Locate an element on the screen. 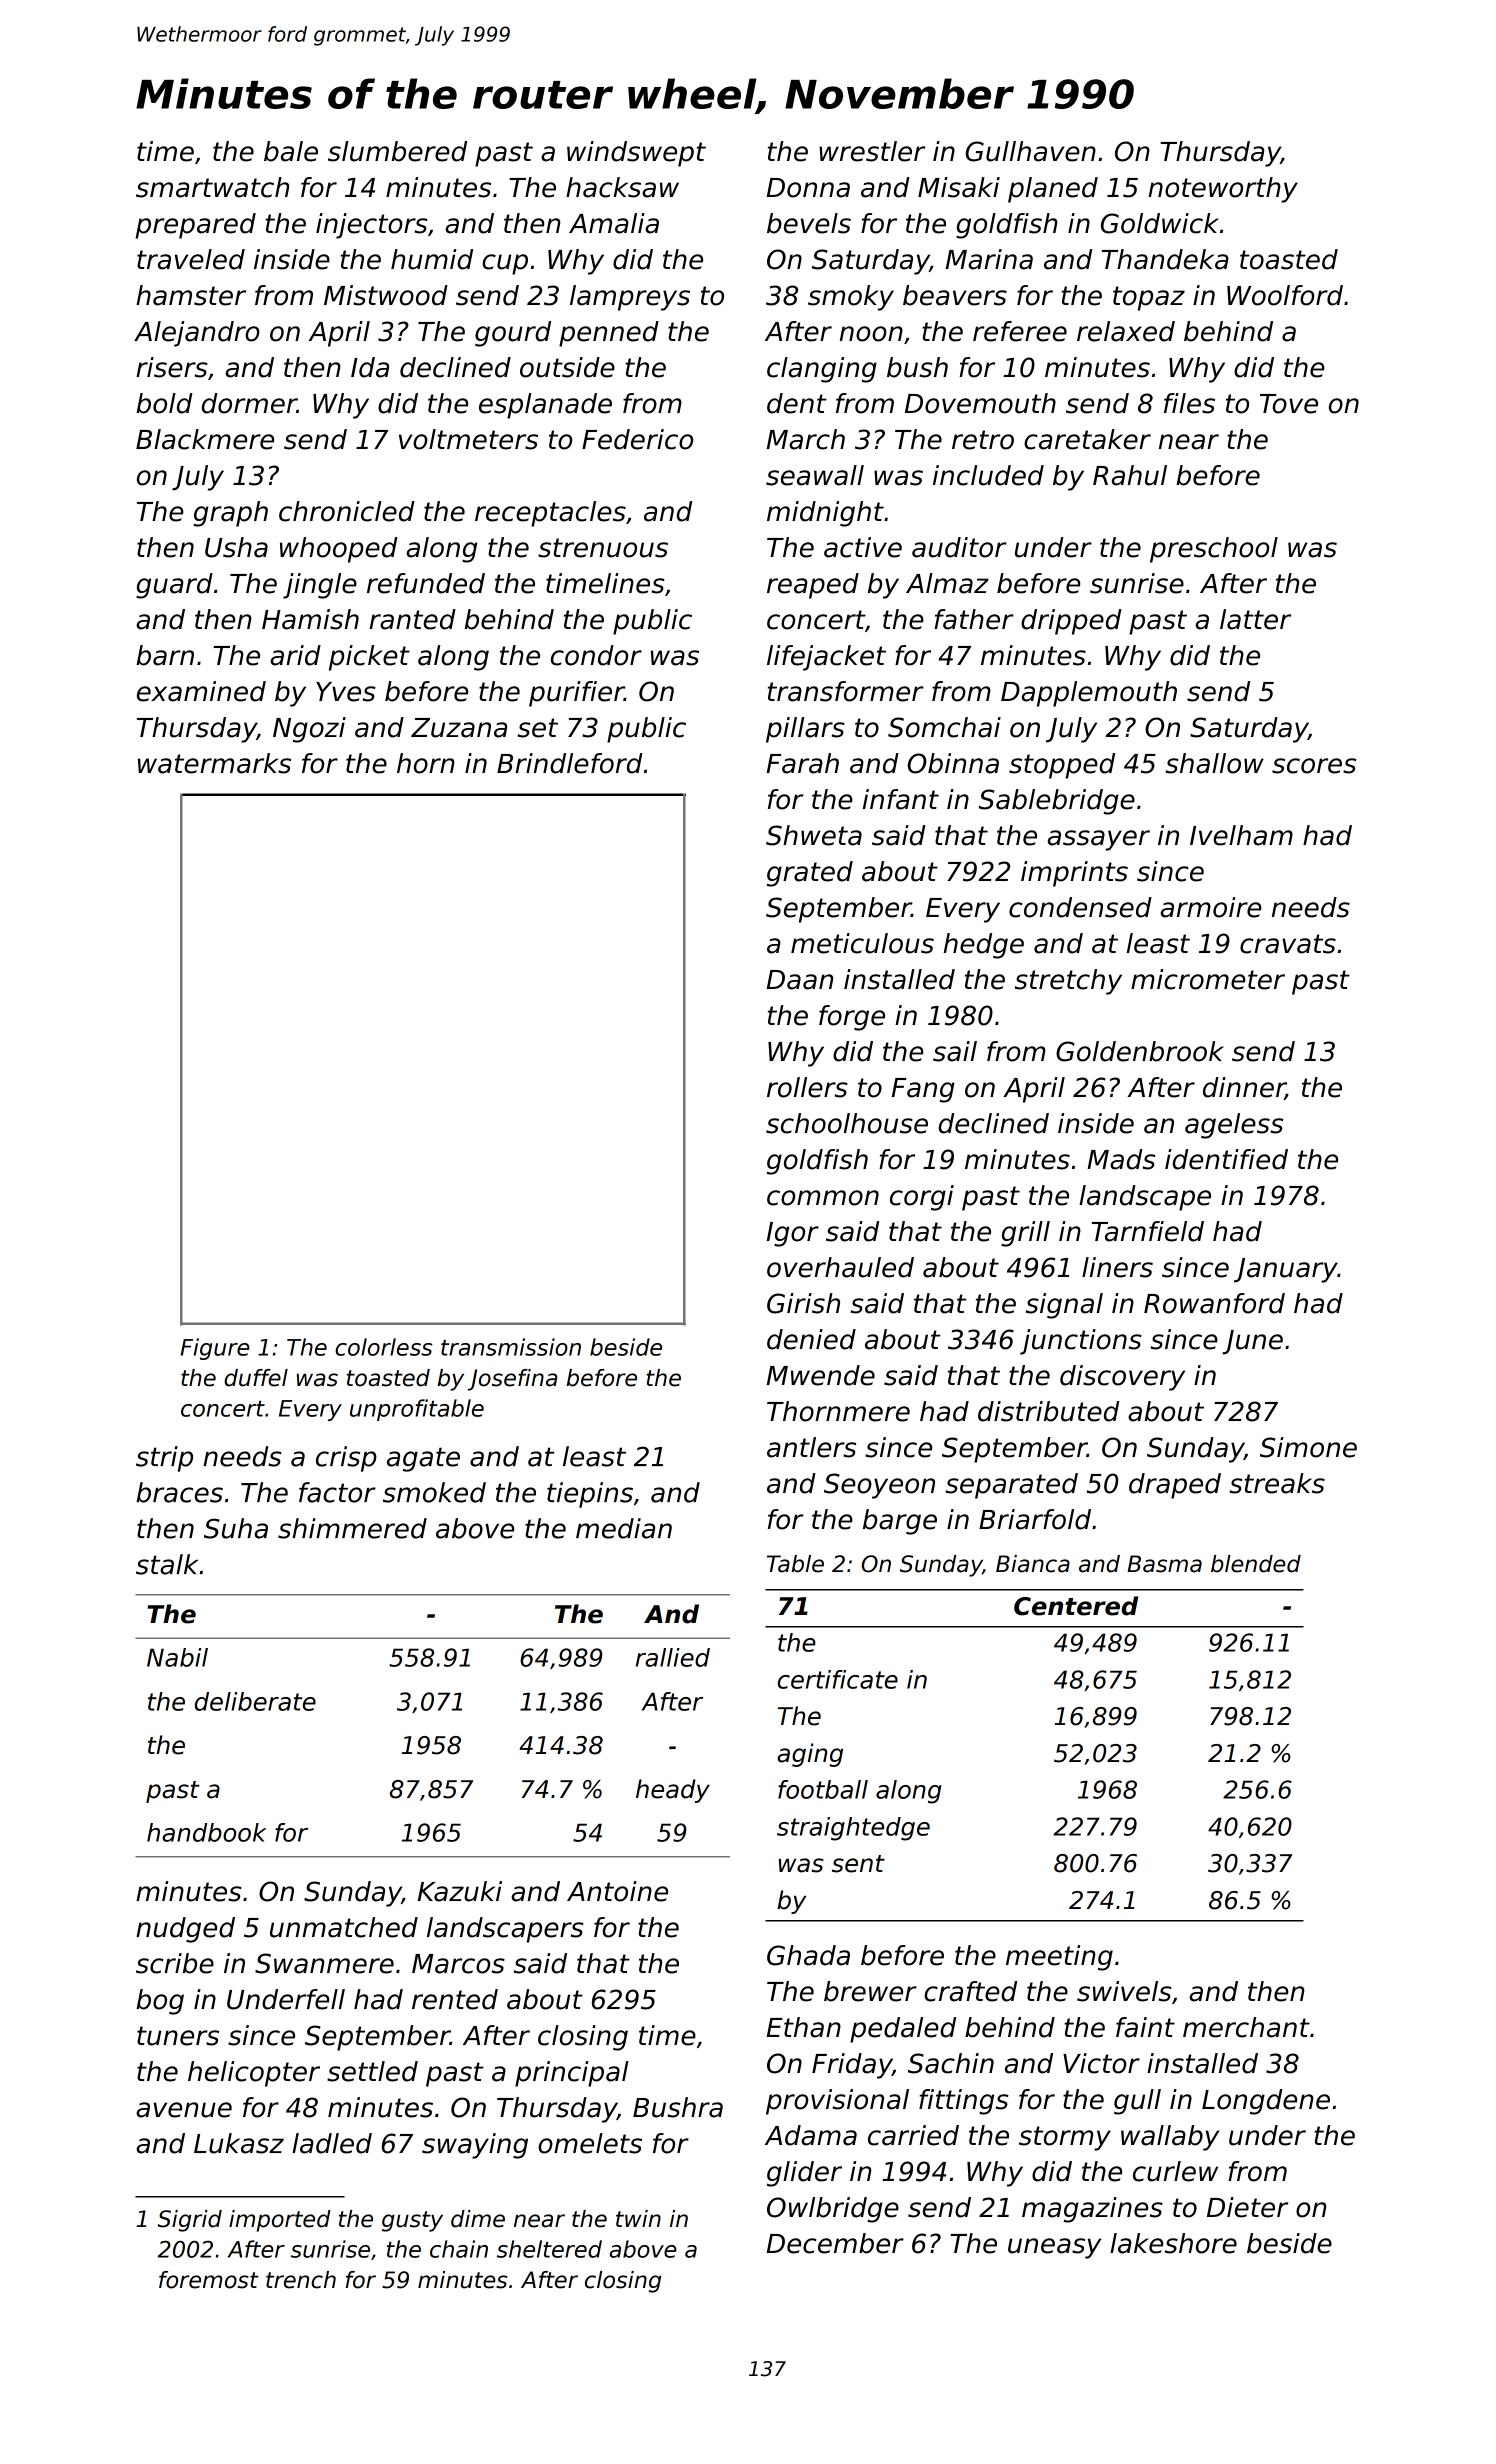  Figure is located at coordinates (215, 1349).
